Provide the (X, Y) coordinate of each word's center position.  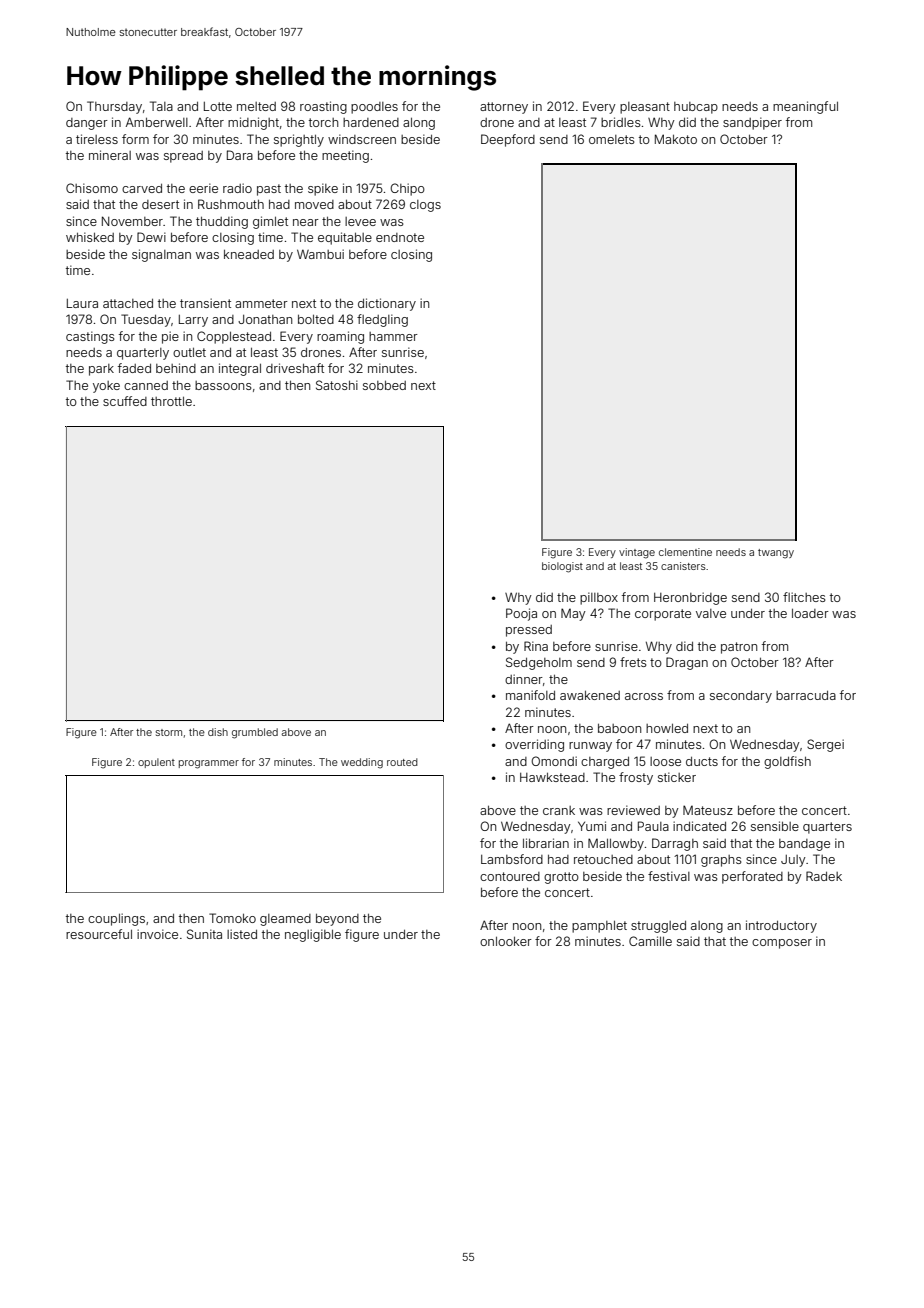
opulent (156, 763)
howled (667, 728)
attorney (504, 108)
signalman (161, 255)
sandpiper (752, 123)
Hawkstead (552, 777)
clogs (425, 206)
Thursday (114, 107)
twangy (776, 554)
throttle (171, 401)
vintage (637, 553)
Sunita (204, 934)
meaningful (805, 107)
